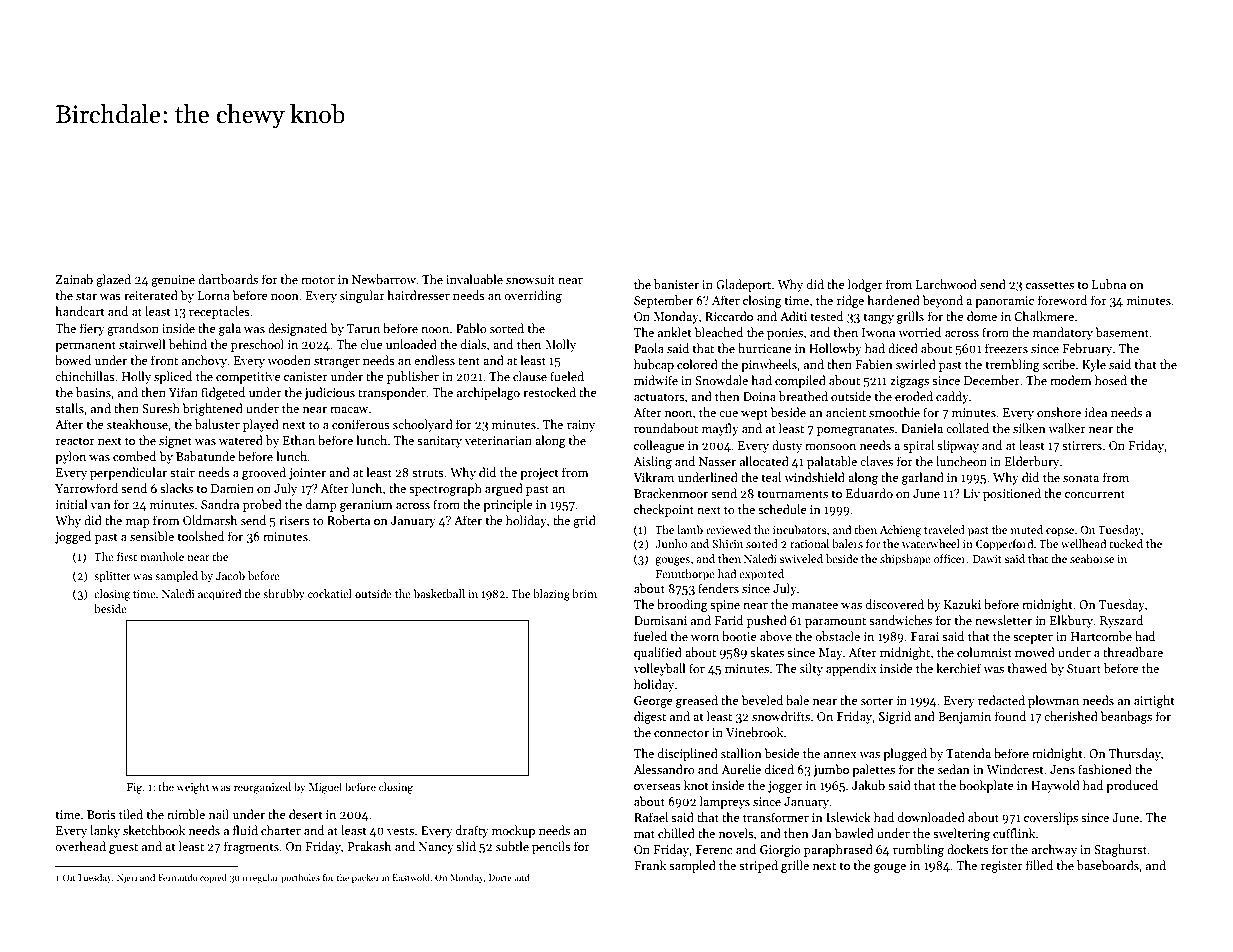 This screenshot has width=1233, height=952. What do you see at coordinates (676, 284) in the screenshot?
I see `banister` at bounding box center [676, 284].
